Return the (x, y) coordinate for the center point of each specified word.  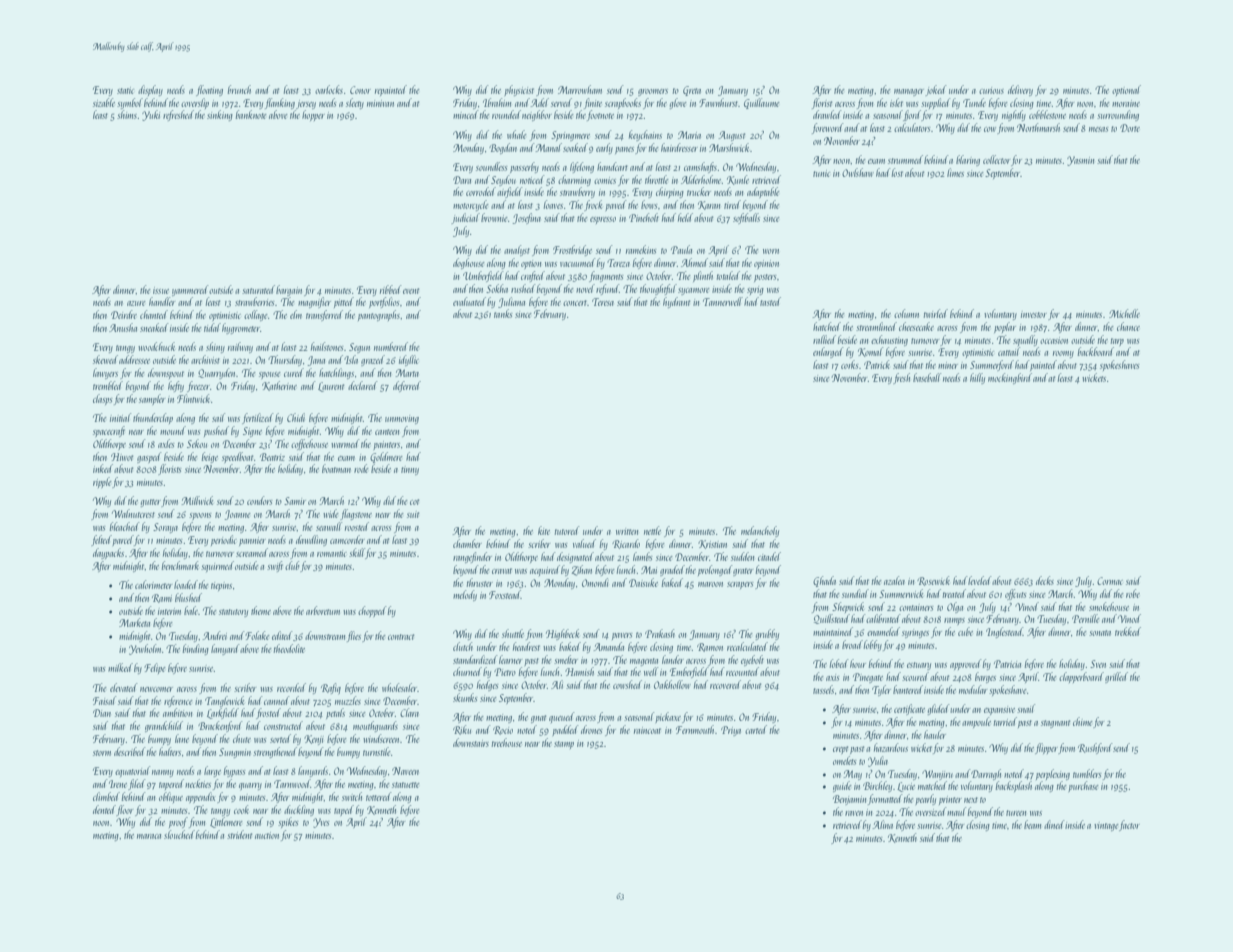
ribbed (391, 289)
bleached (125, 526)
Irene (118, 784)
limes (955, 172)
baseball (927, 377)
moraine (1126, 103)
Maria (689, 135)
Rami (162, 598)
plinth (703, 276)
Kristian (712, 544)
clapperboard (1081, 677)
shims (127, 114)
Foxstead (505, 594)
